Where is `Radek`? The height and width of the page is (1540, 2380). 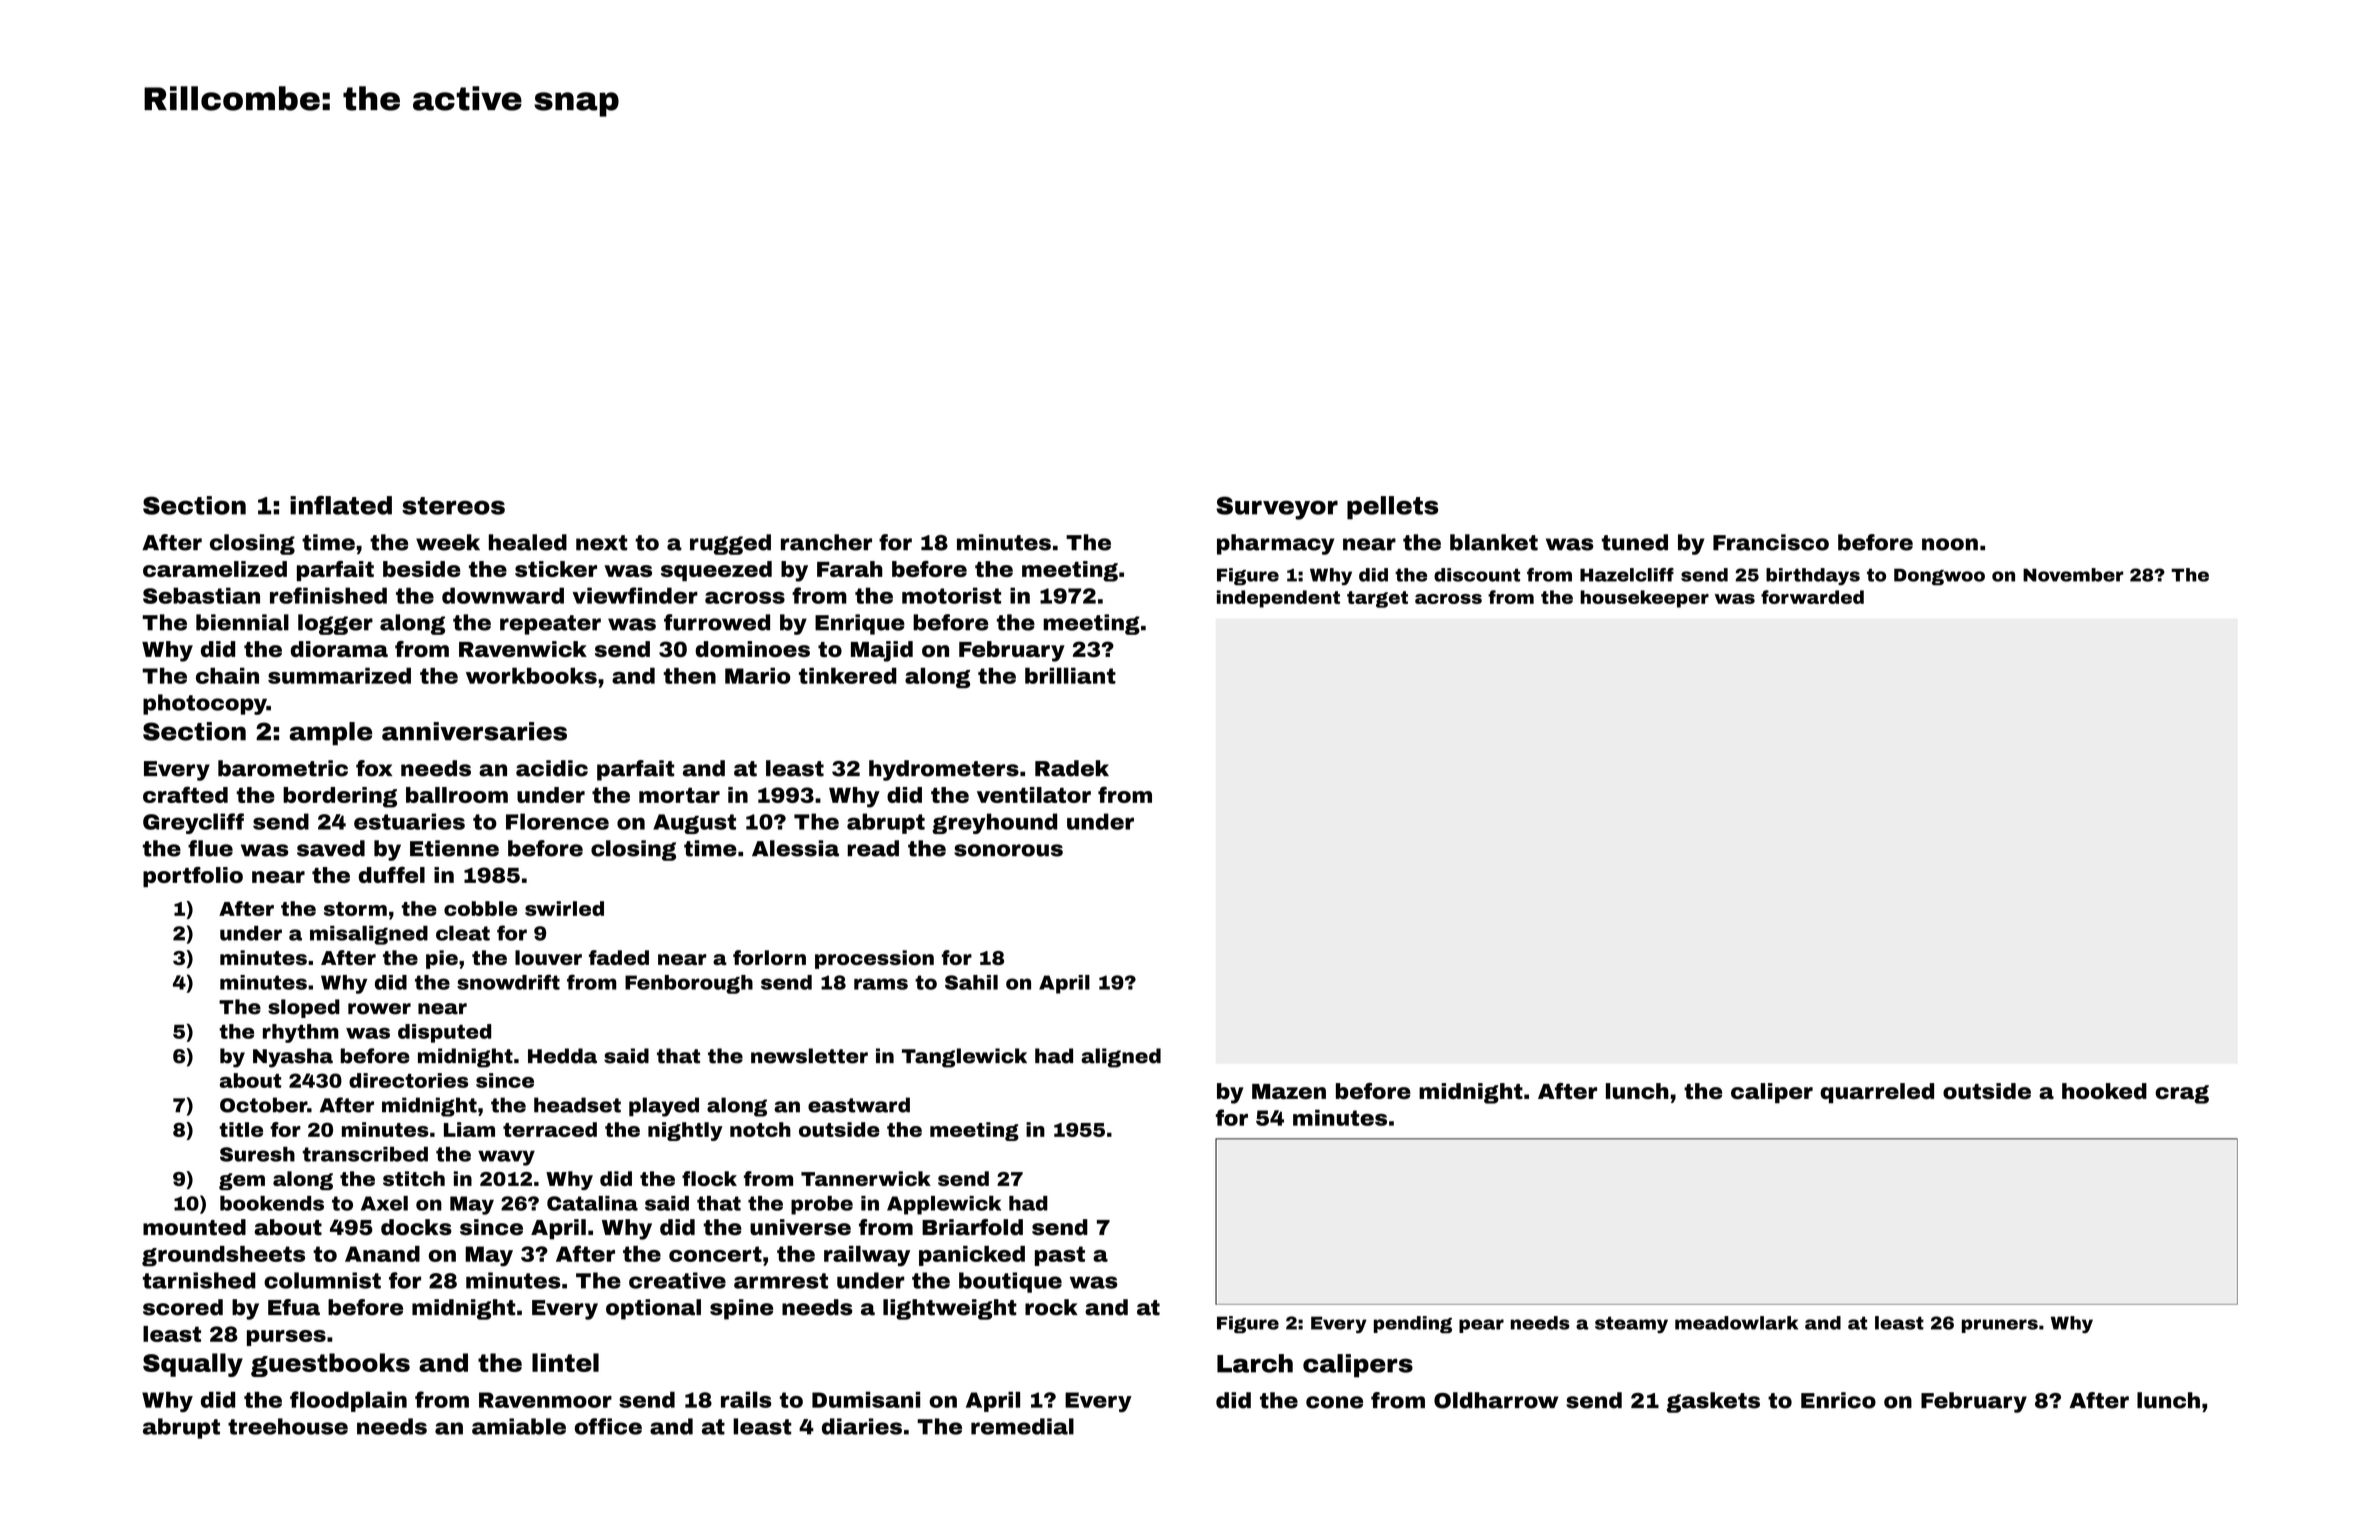 Radek is located at coordinates (1072, 768).
